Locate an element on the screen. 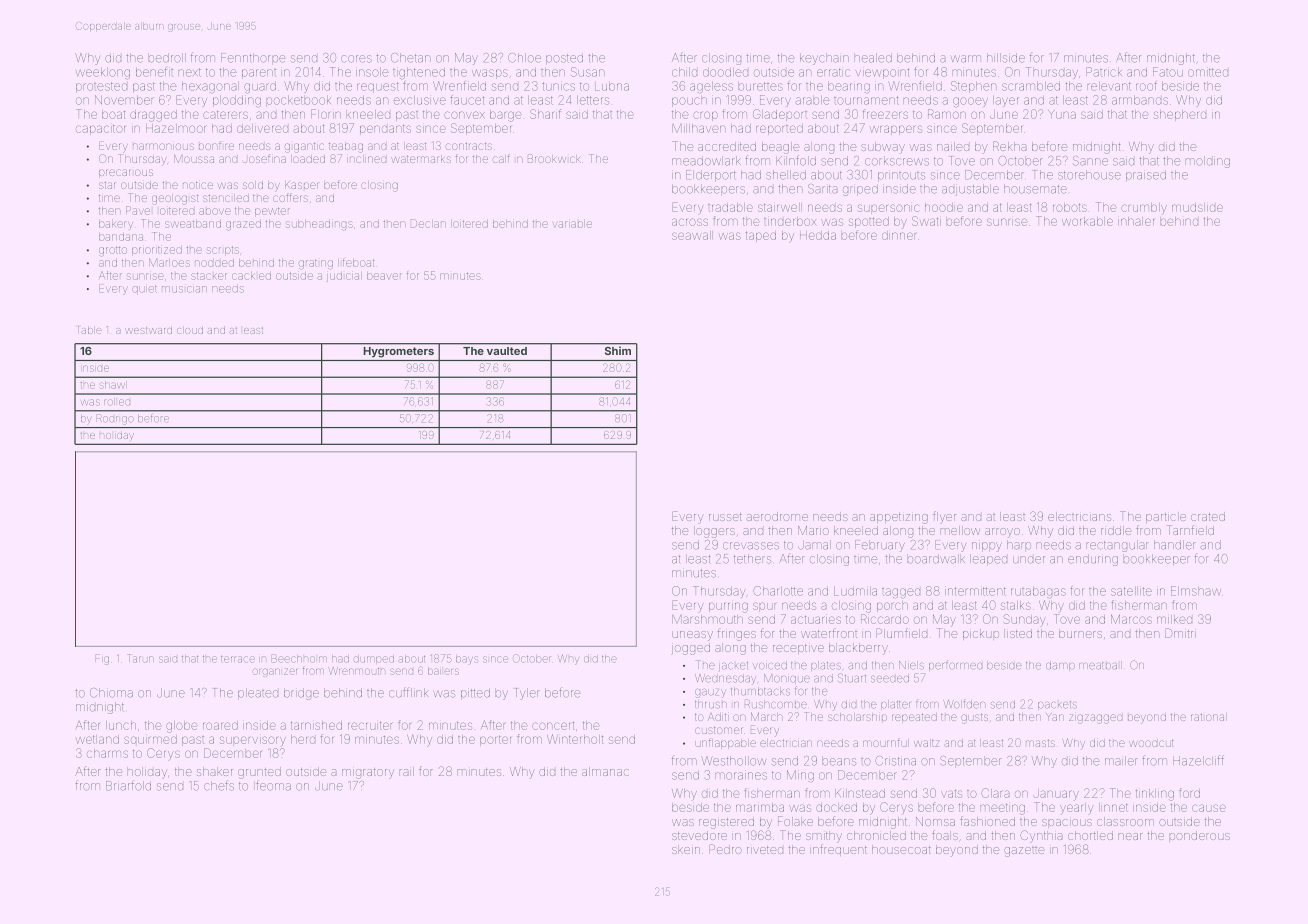 This screenshot has height=924, width=1308. flyer is located at coordinates (944, 517).
